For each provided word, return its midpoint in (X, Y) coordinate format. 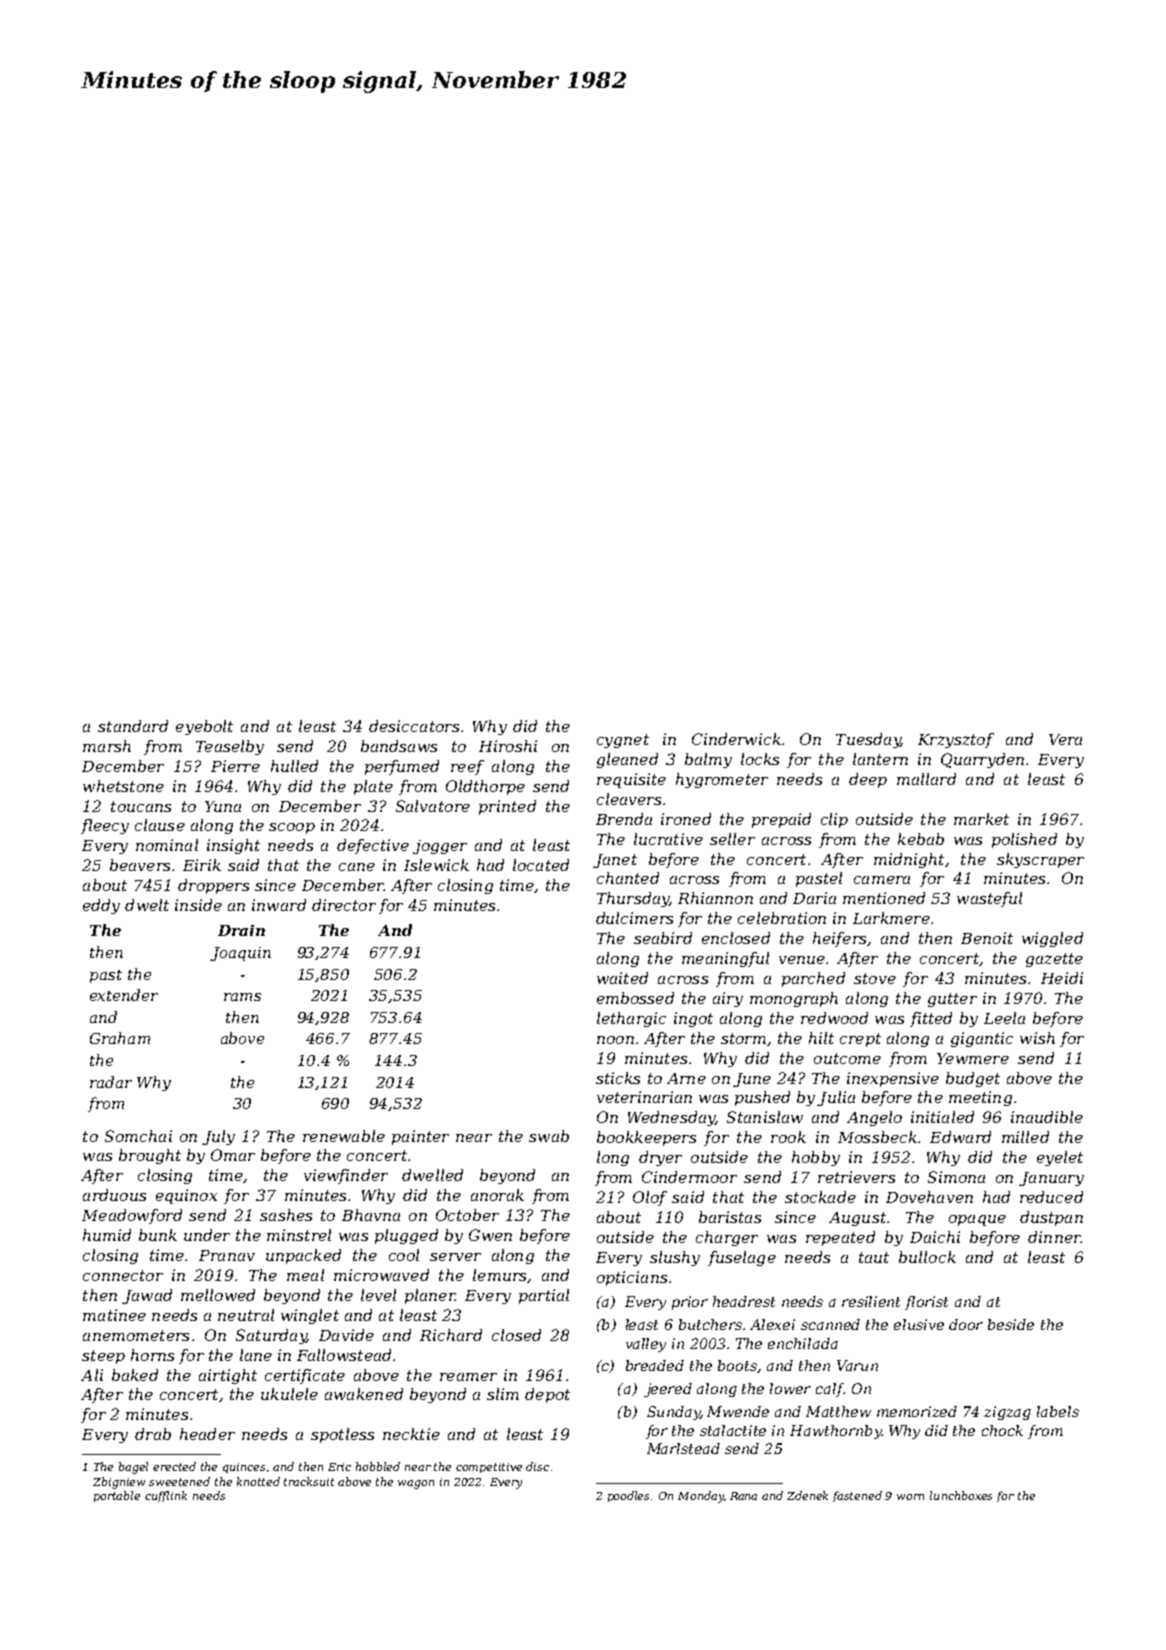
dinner (1054, 1237)
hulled (294, 766)
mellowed (218, 1295)
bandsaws (399, 746)
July (218, 1137)
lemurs (499, 1275)
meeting (980, 1098)
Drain (241, 930)
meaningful (725, 959)
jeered (668, 1390)
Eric (339, 1467)
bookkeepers (646, 1138)
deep (868, 780)
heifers (839, 939)
